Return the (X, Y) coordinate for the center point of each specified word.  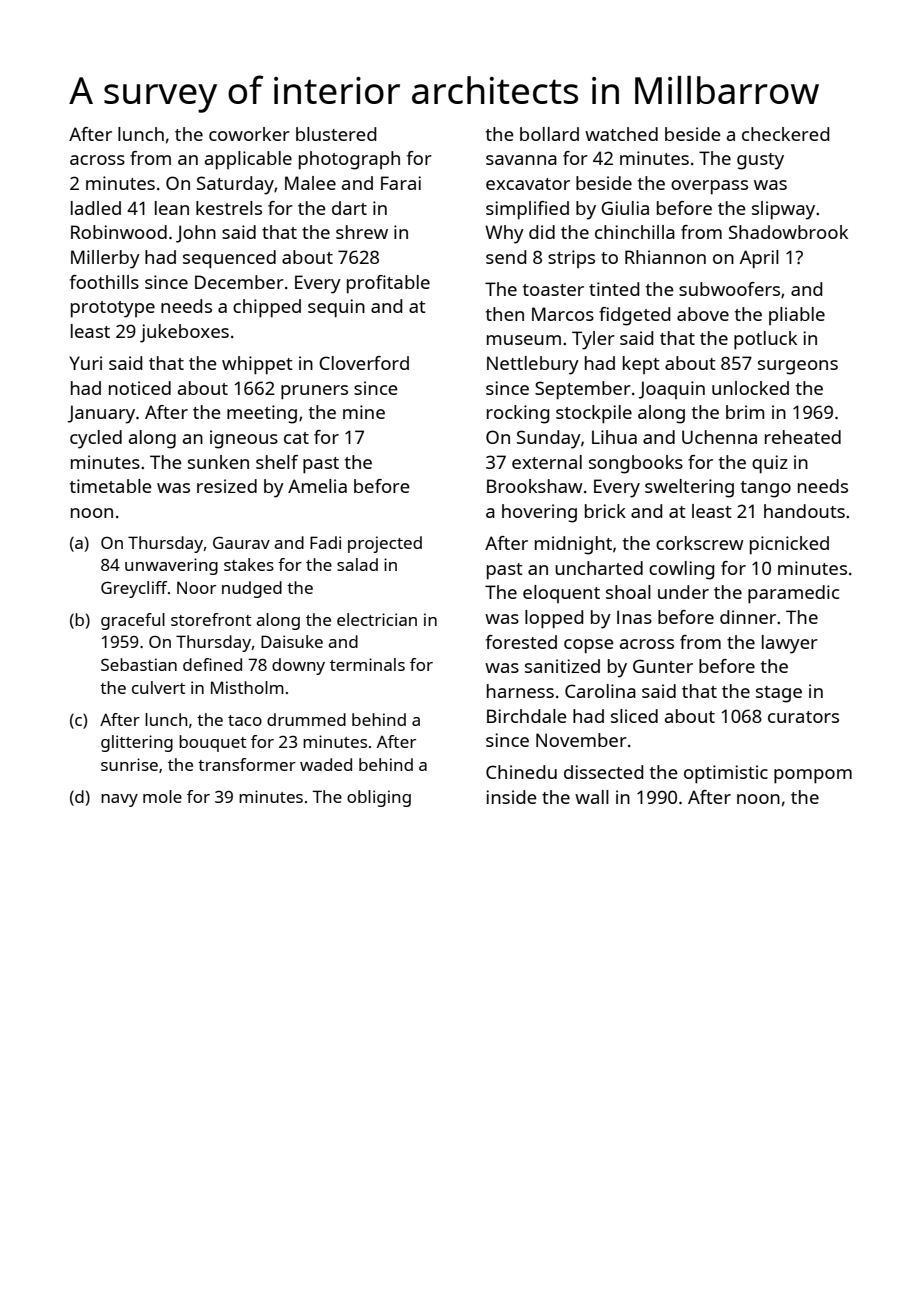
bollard (549, 134)
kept (641, 365)
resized (227, 486)
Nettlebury (533, 365)
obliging (379, 798)
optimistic (726, 774)
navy (119, 800)
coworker (249, 134)
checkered (785, 134)
